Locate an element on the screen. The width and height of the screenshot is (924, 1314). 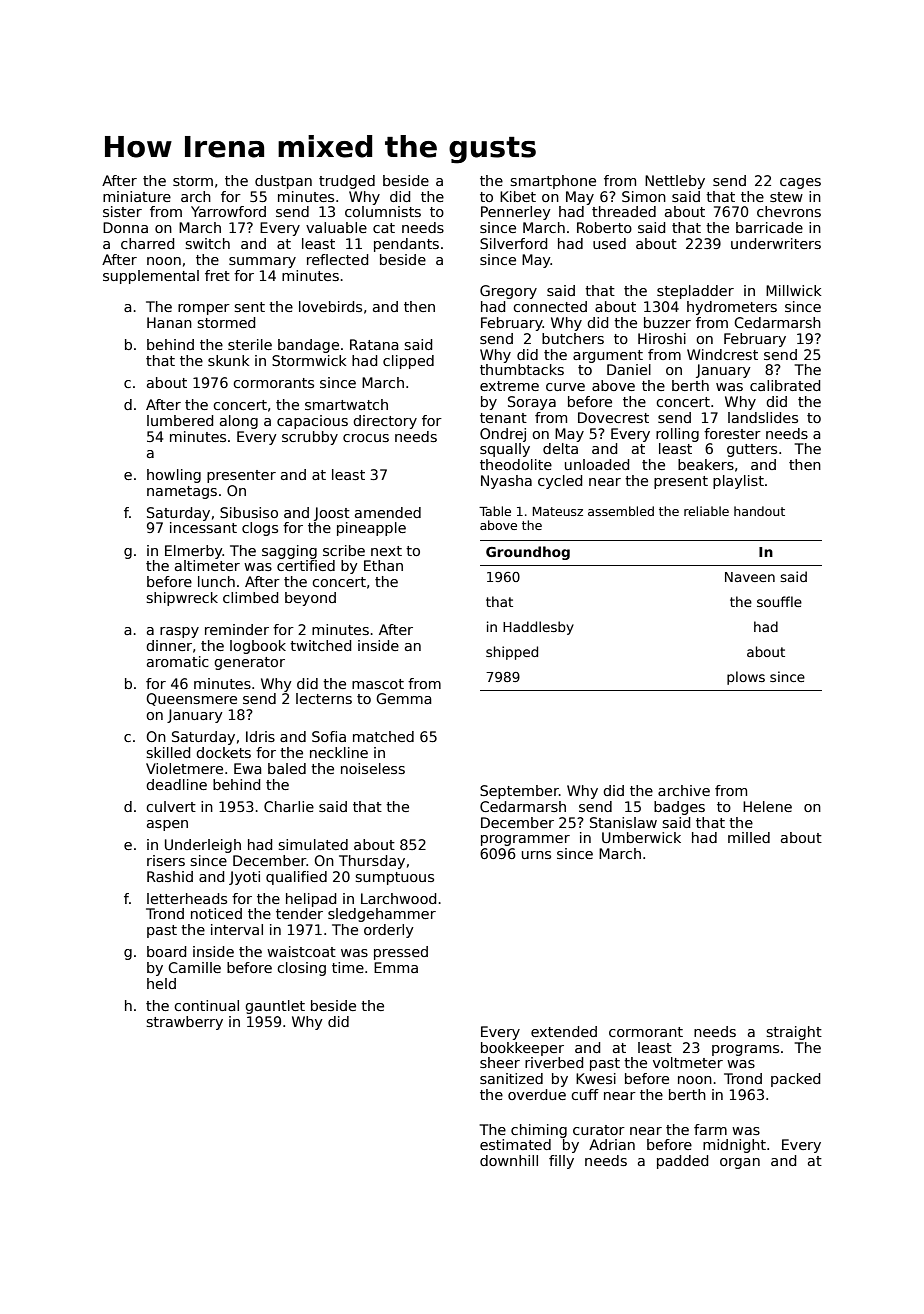
downhill is located at coordinates (509, 1160).
